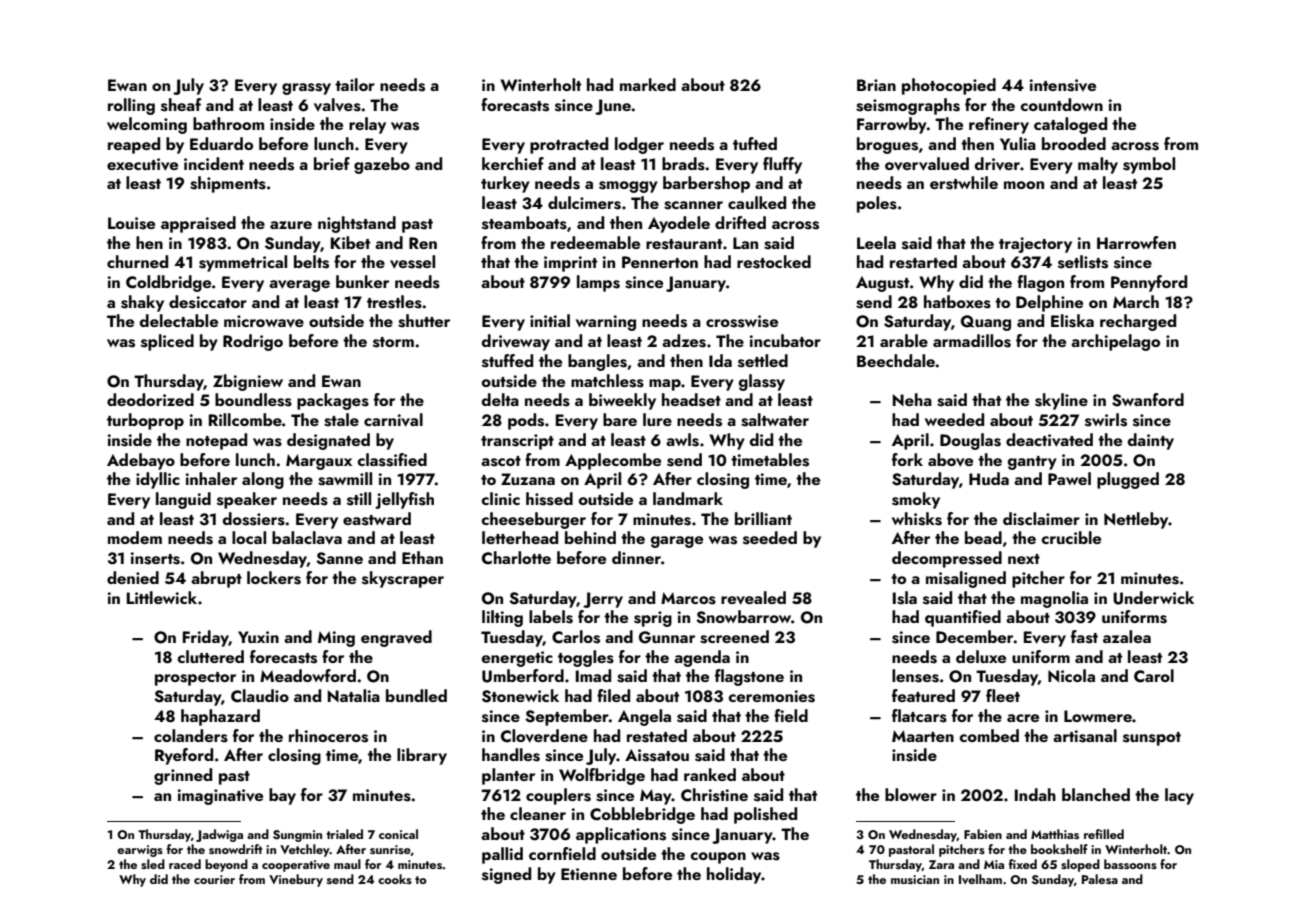 Image resolution: width=1308 pixels, height=924 pixels. Describe the element at coordinates (718, 858) in the screenshot. I see `coupon` at that location.
